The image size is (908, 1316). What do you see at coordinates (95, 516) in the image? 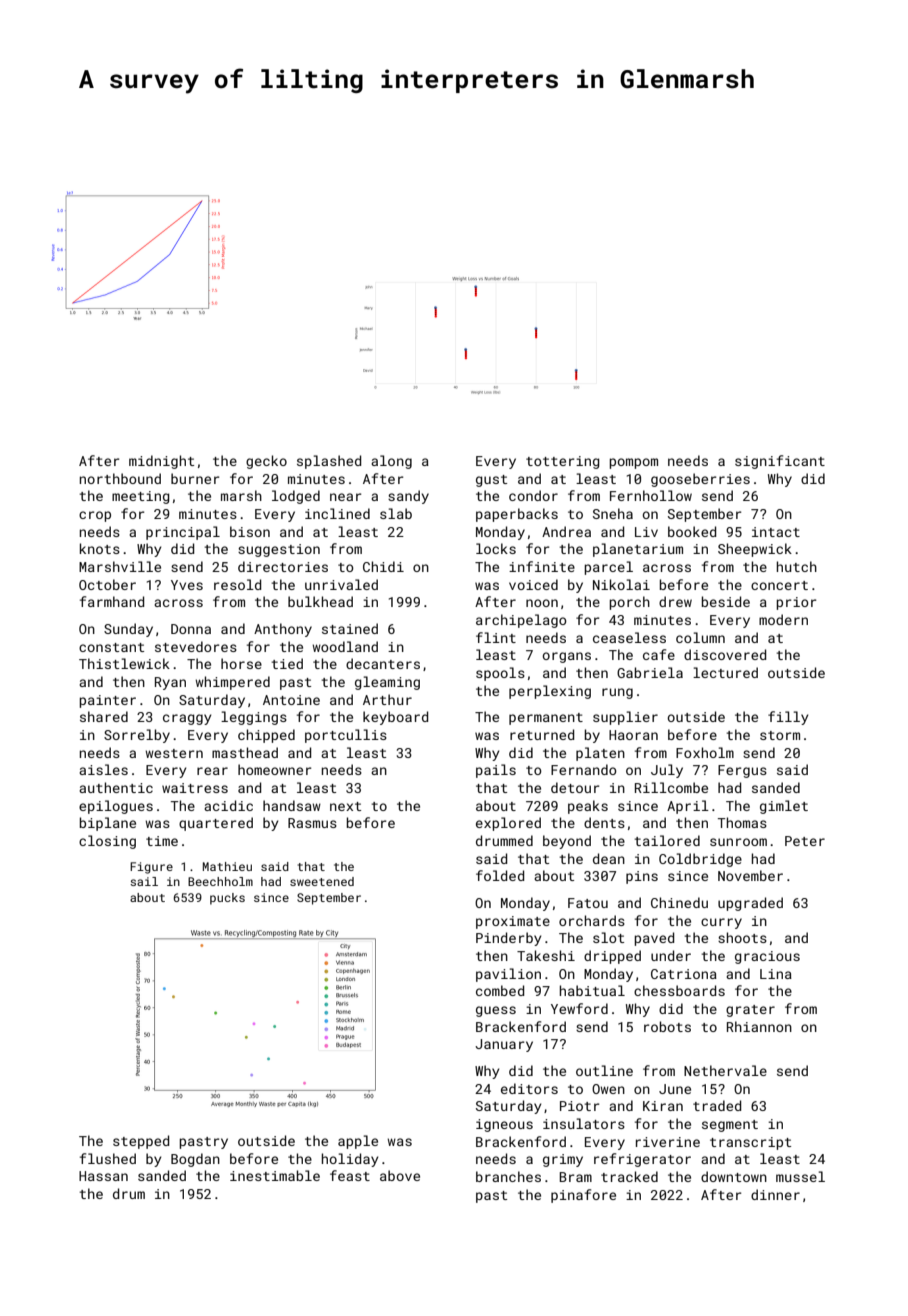
I see `crop` at bounding box center [95, 516].
